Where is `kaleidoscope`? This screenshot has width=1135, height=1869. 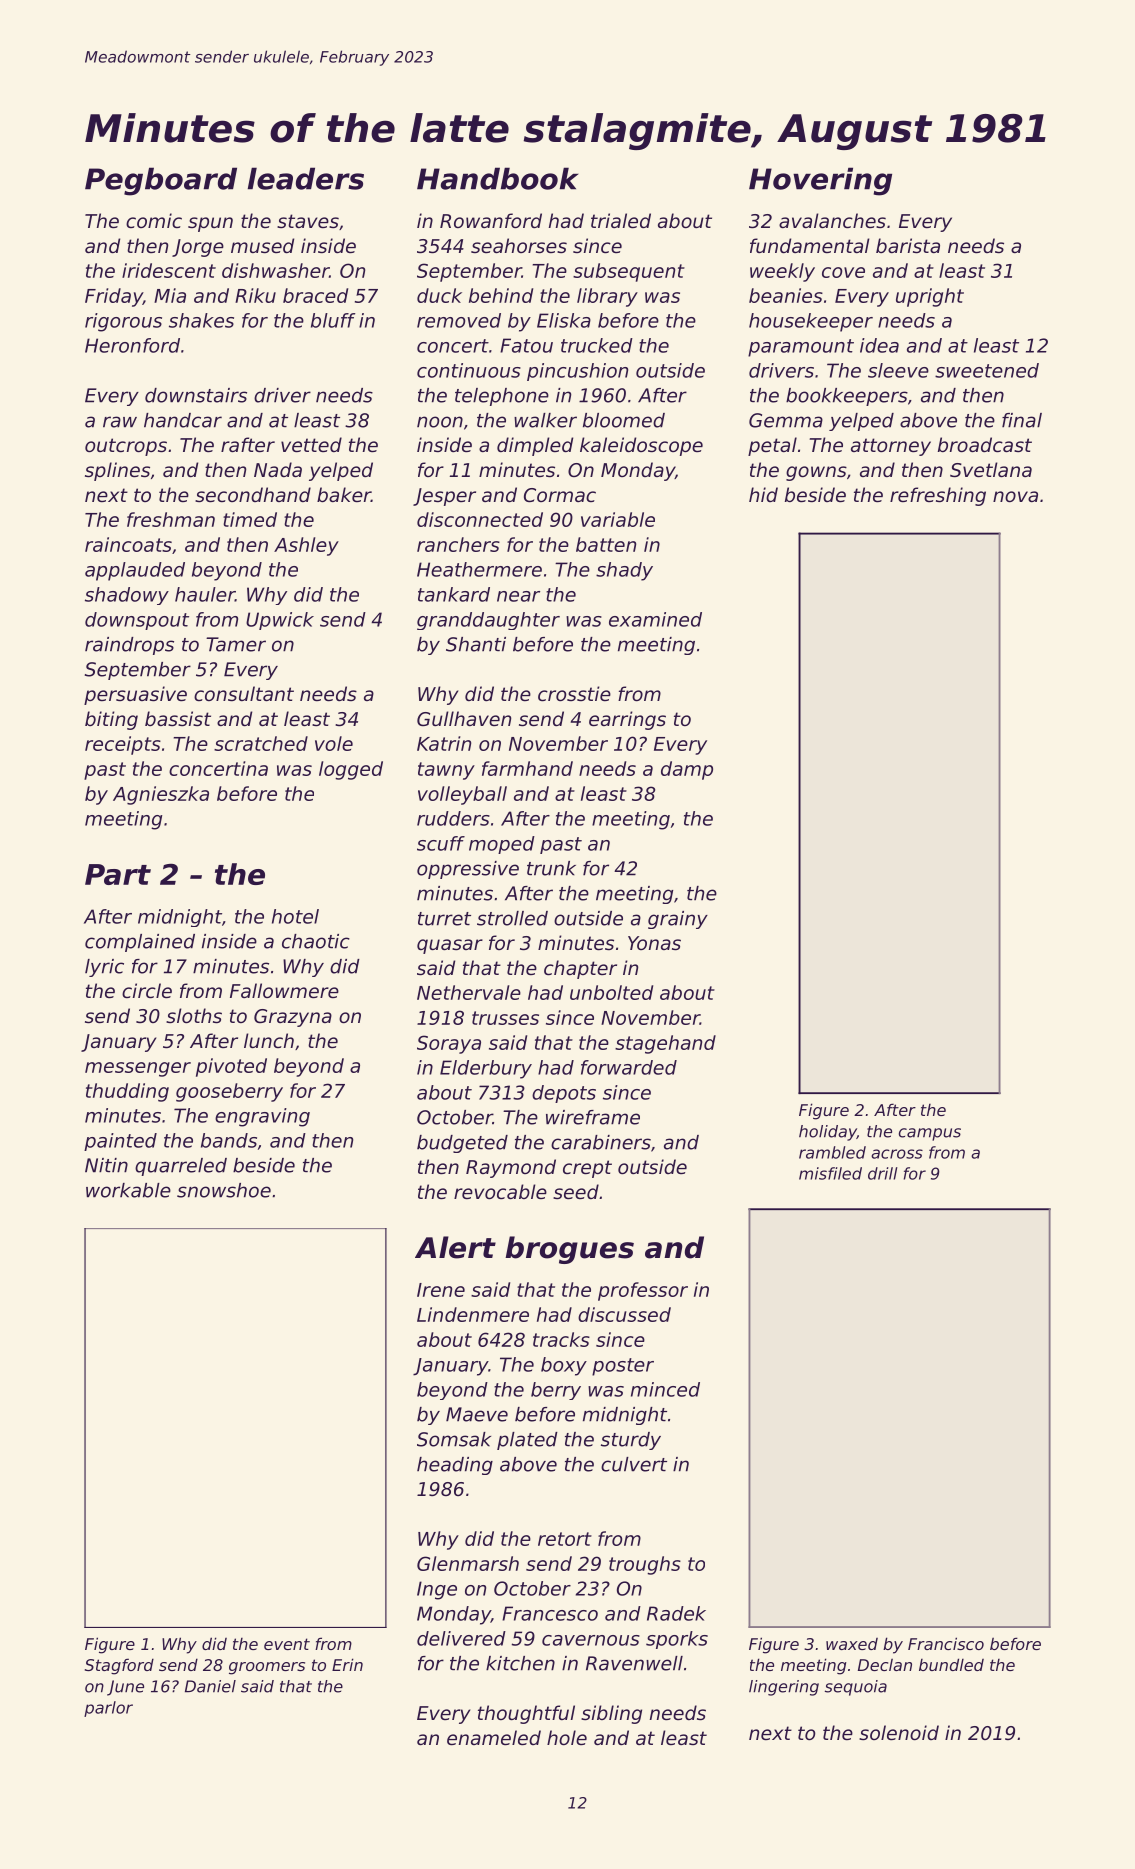 kaleidoscope is located at coordinates (641, 446).
